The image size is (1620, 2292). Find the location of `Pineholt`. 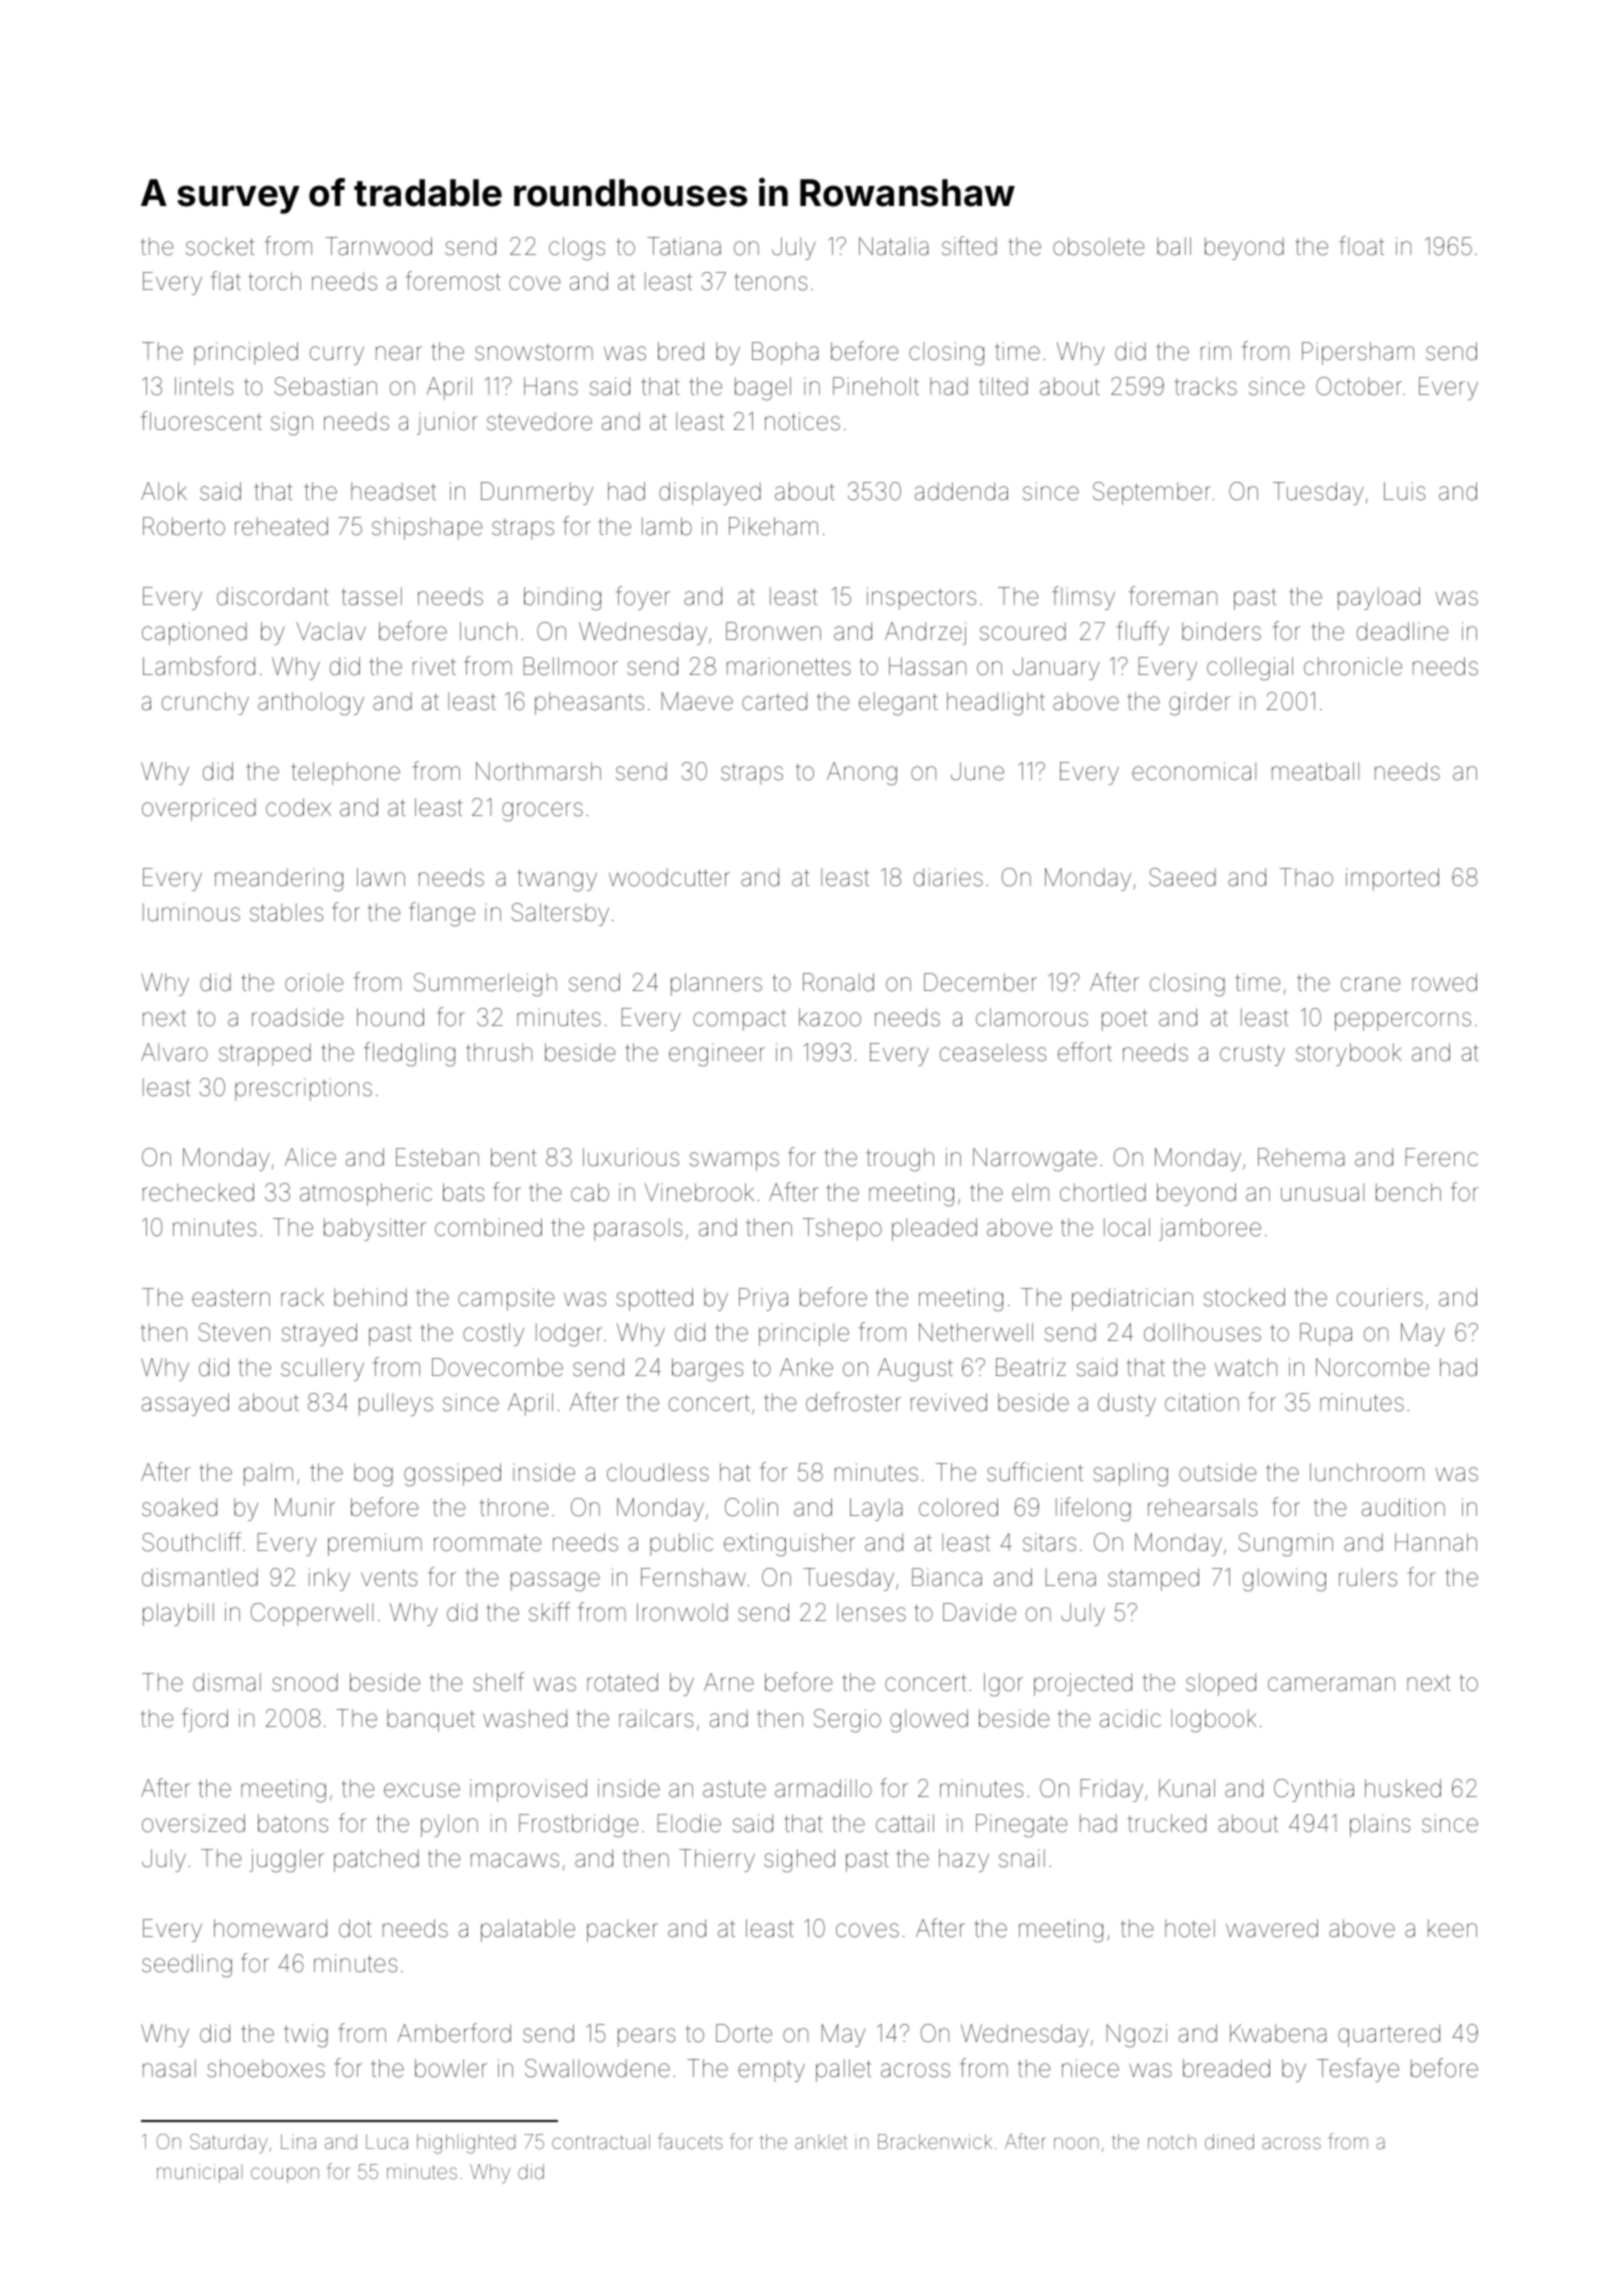

Pineholt is located at coordinates (876, 386).
